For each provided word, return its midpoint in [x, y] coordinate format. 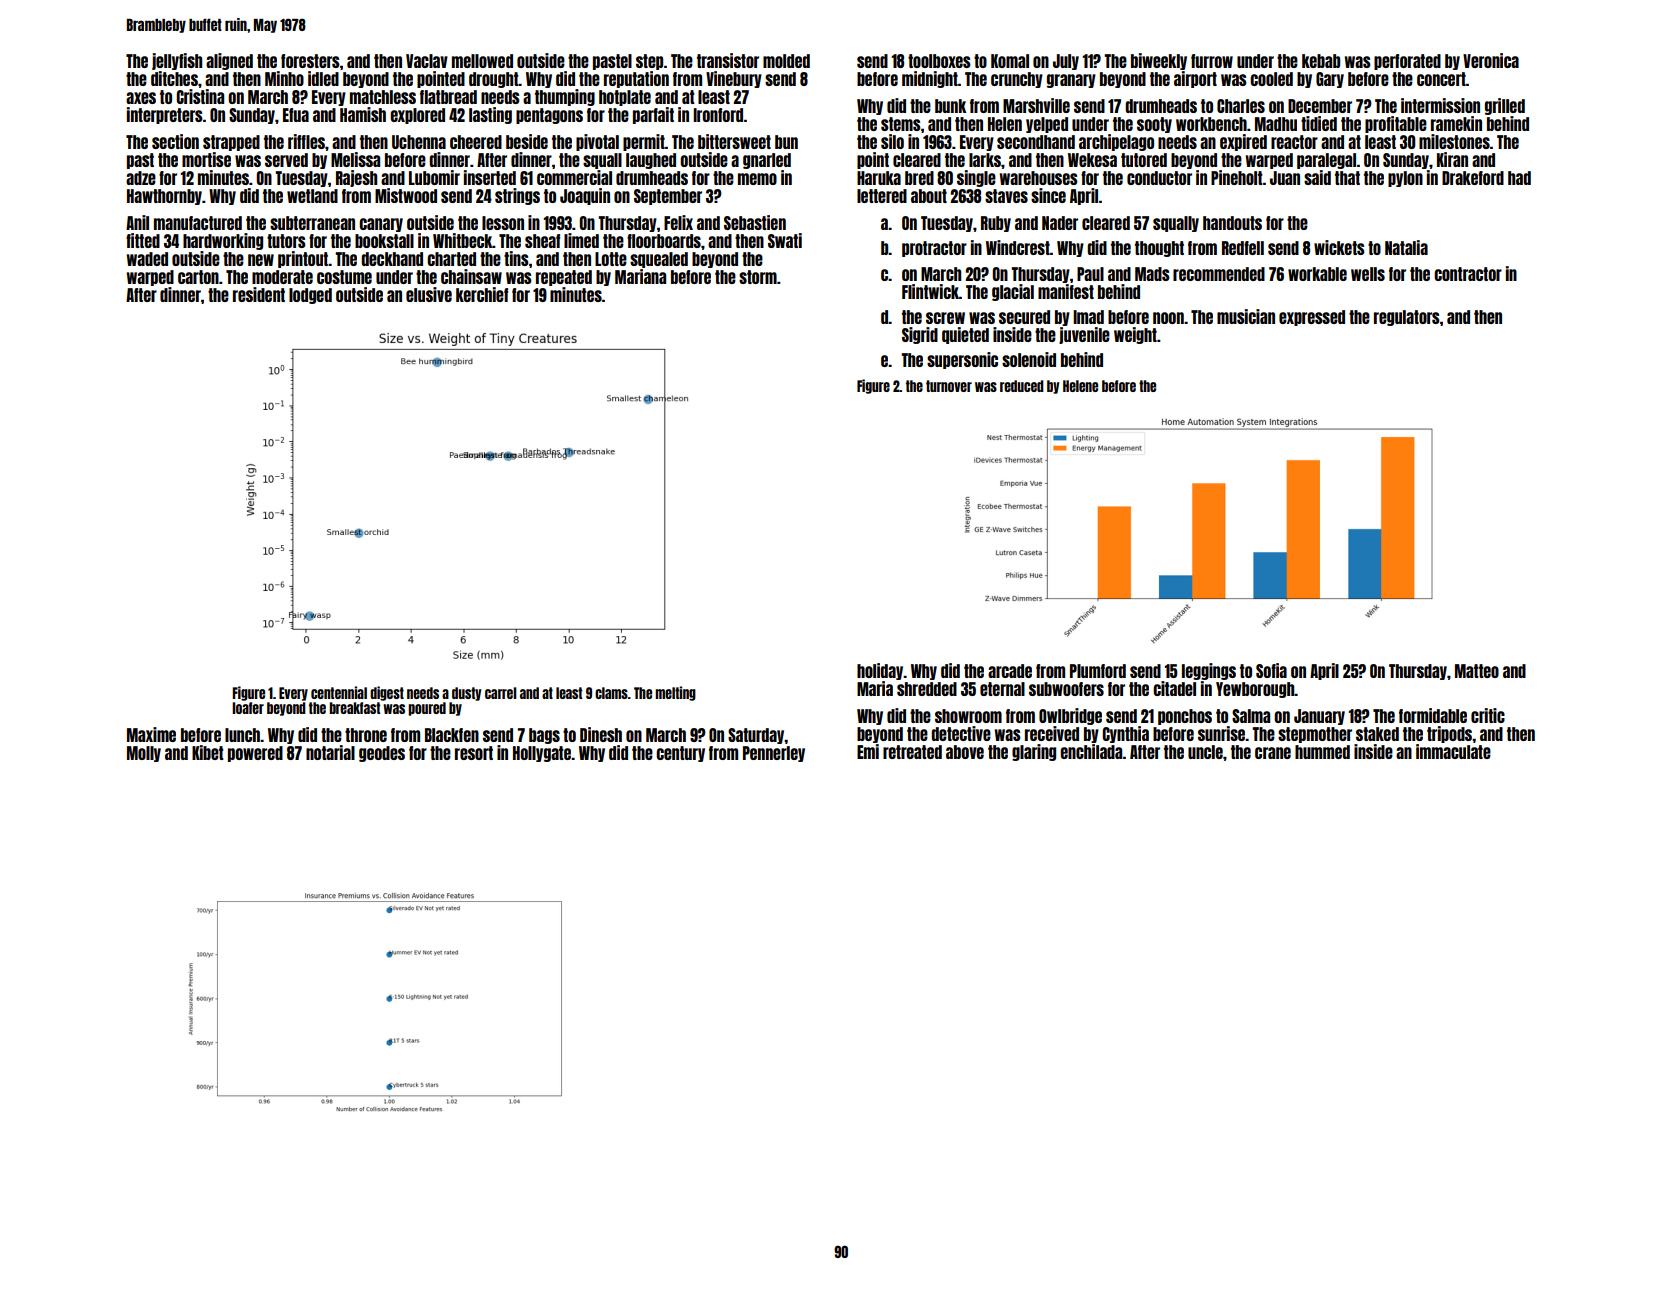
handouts [1232, 223]
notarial [330, 752]
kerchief [482, 294]
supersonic [962, 360]
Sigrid [920, 335]
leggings [1209, 671]
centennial [339, 692]
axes [141, 98]
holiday [880, 671]
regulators [1407, 318]
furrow [1212, 61]
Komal [1010, 61]
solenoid [1029, 359]
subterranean [312, 223]
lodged [310, 296]
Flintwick [930, 291]
